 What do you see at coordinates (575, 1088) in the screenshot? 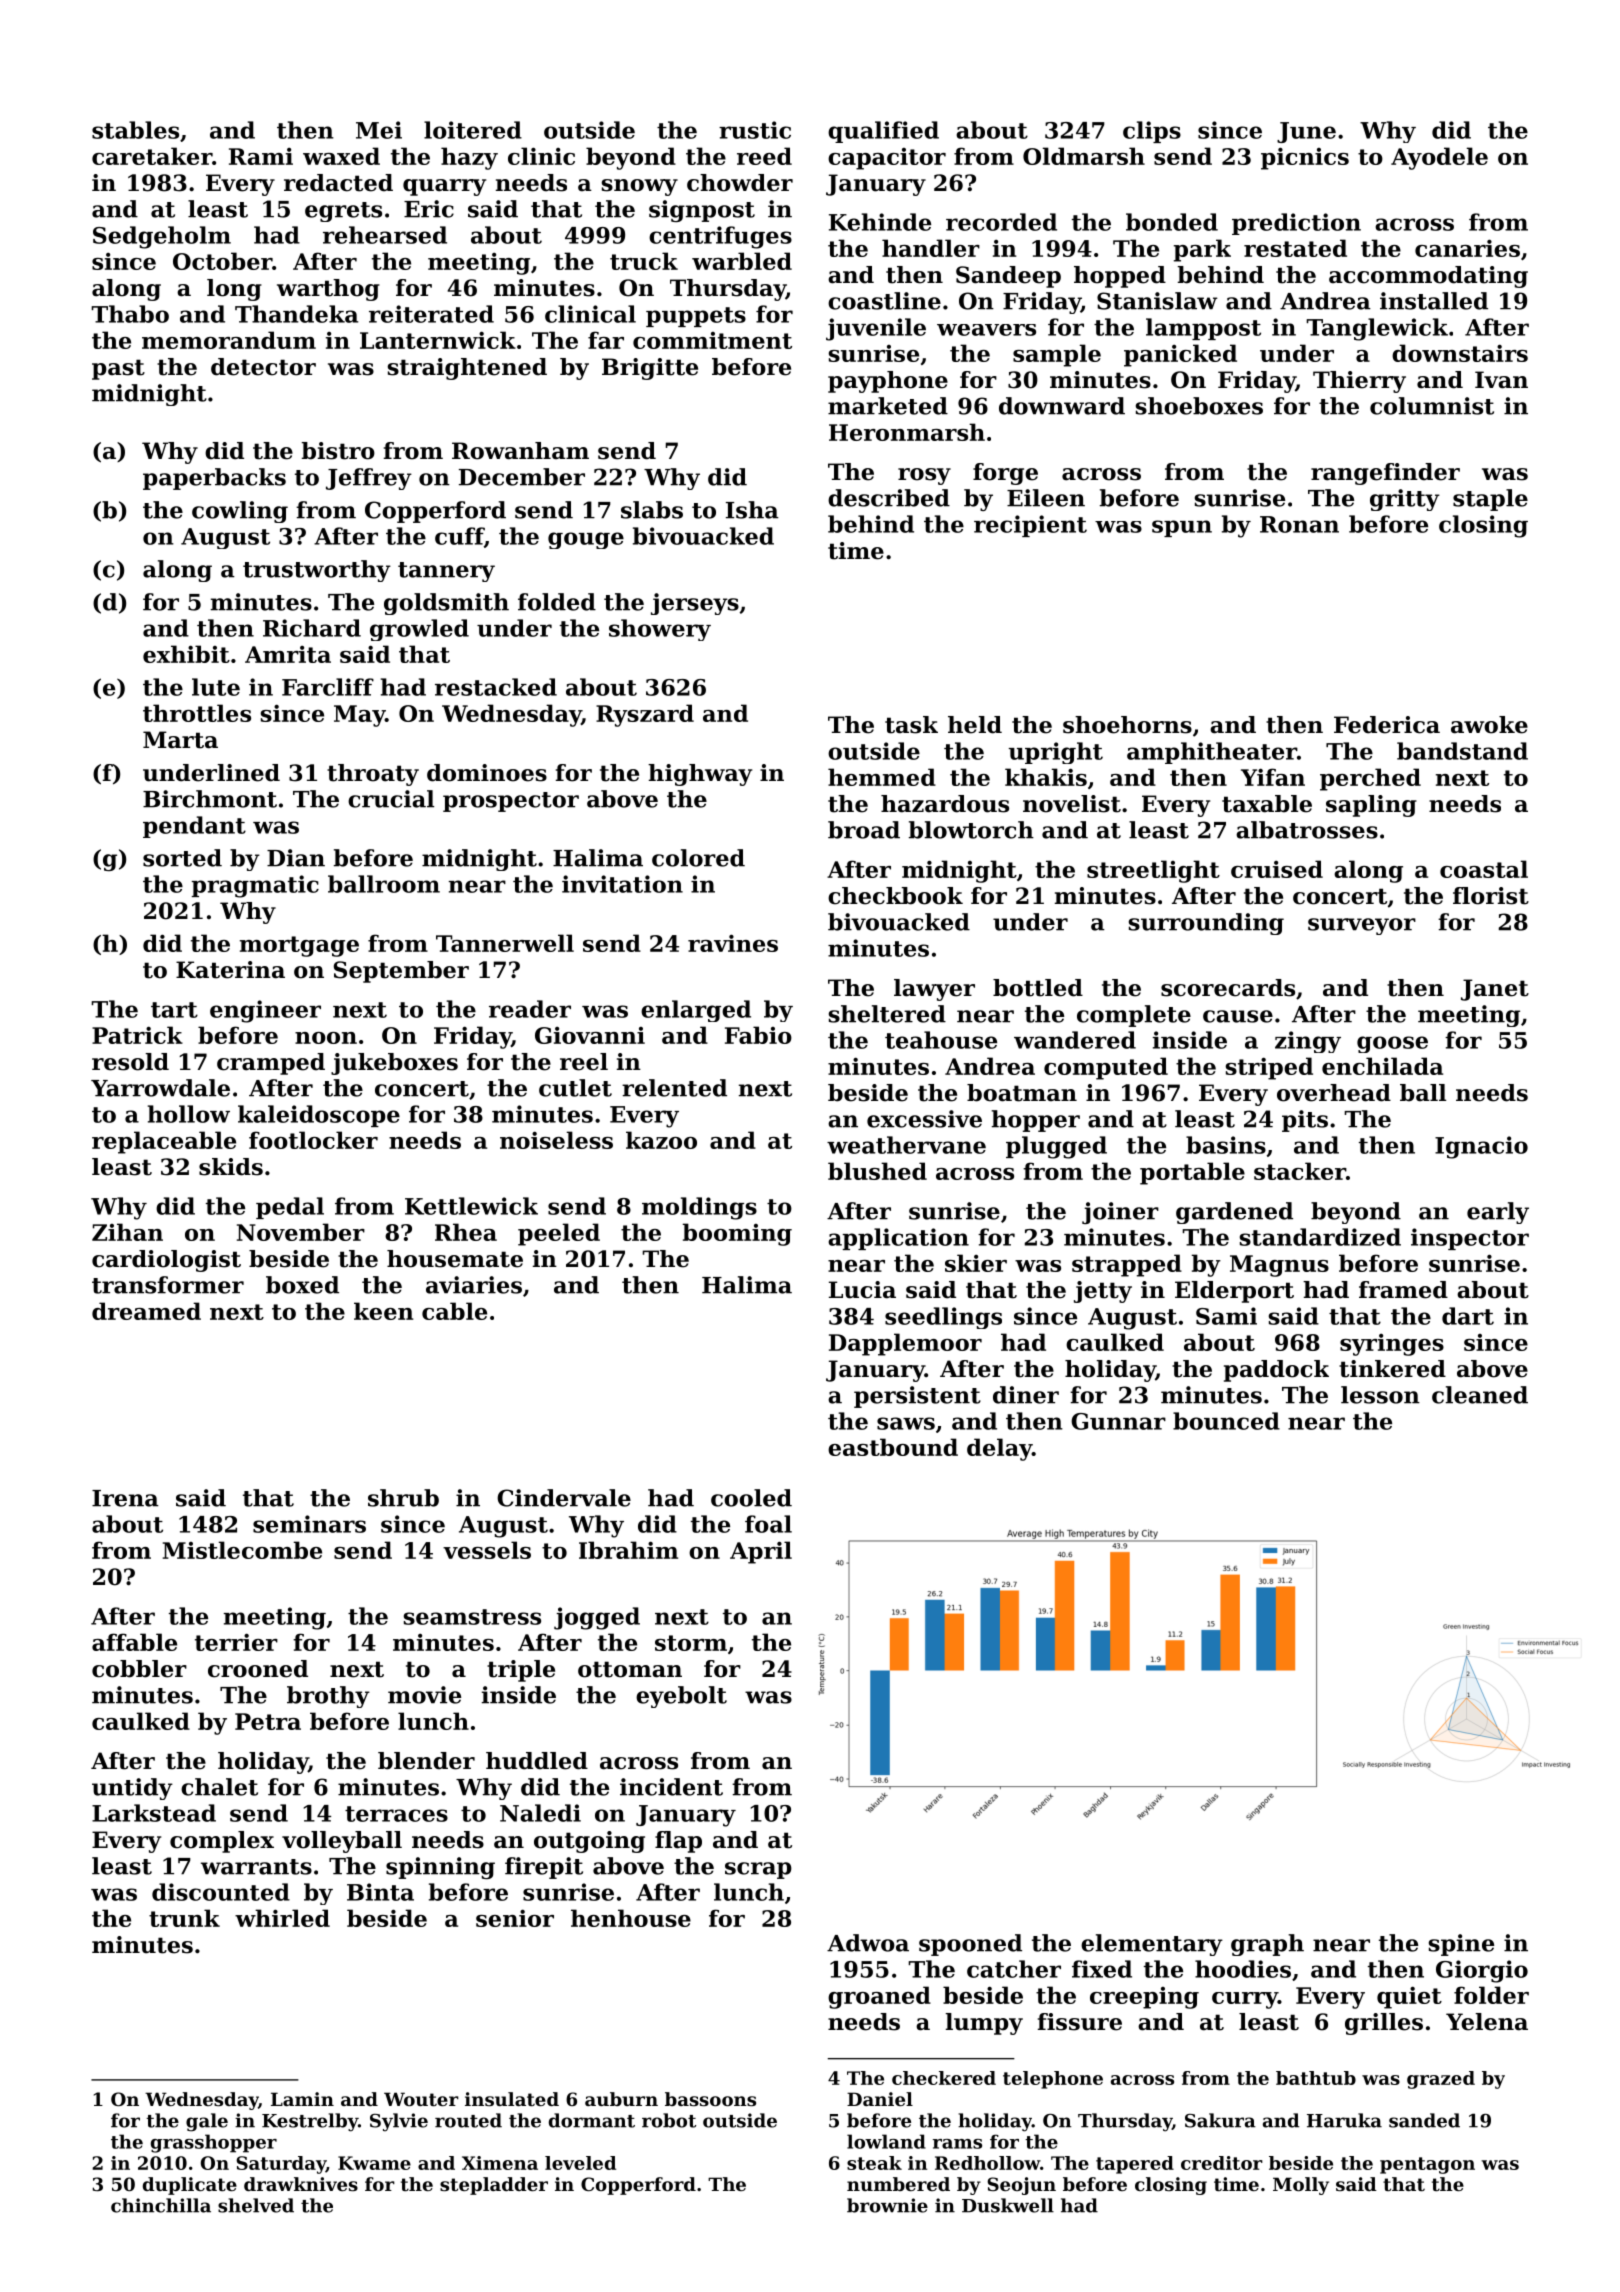
I see `cutlet` at bounding box center [575, 1088].
